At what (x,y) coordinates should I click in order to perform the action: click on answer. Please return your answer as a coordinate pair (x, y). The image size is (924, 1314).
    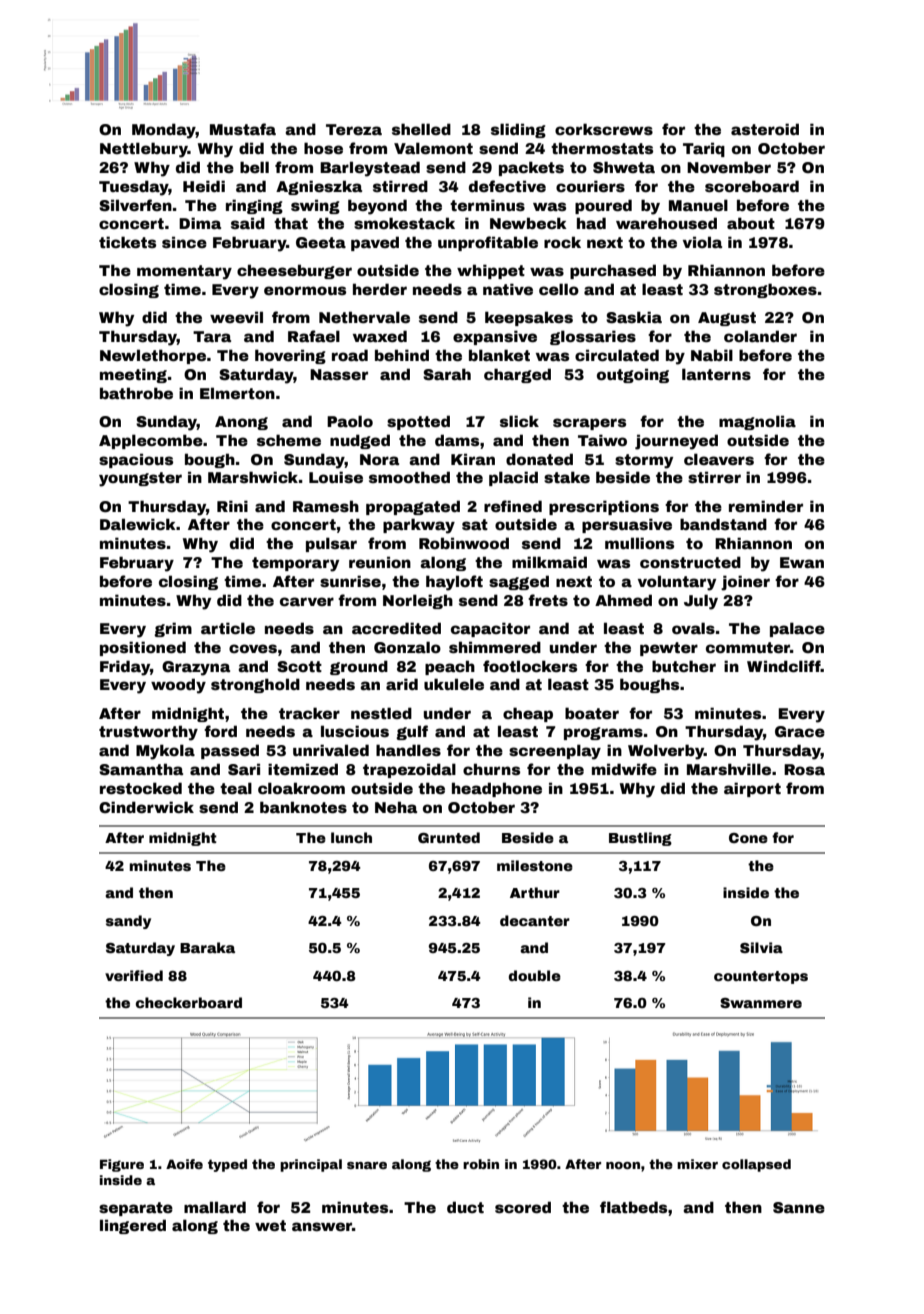
    Looking at the image, I should click on (322, 1226).
